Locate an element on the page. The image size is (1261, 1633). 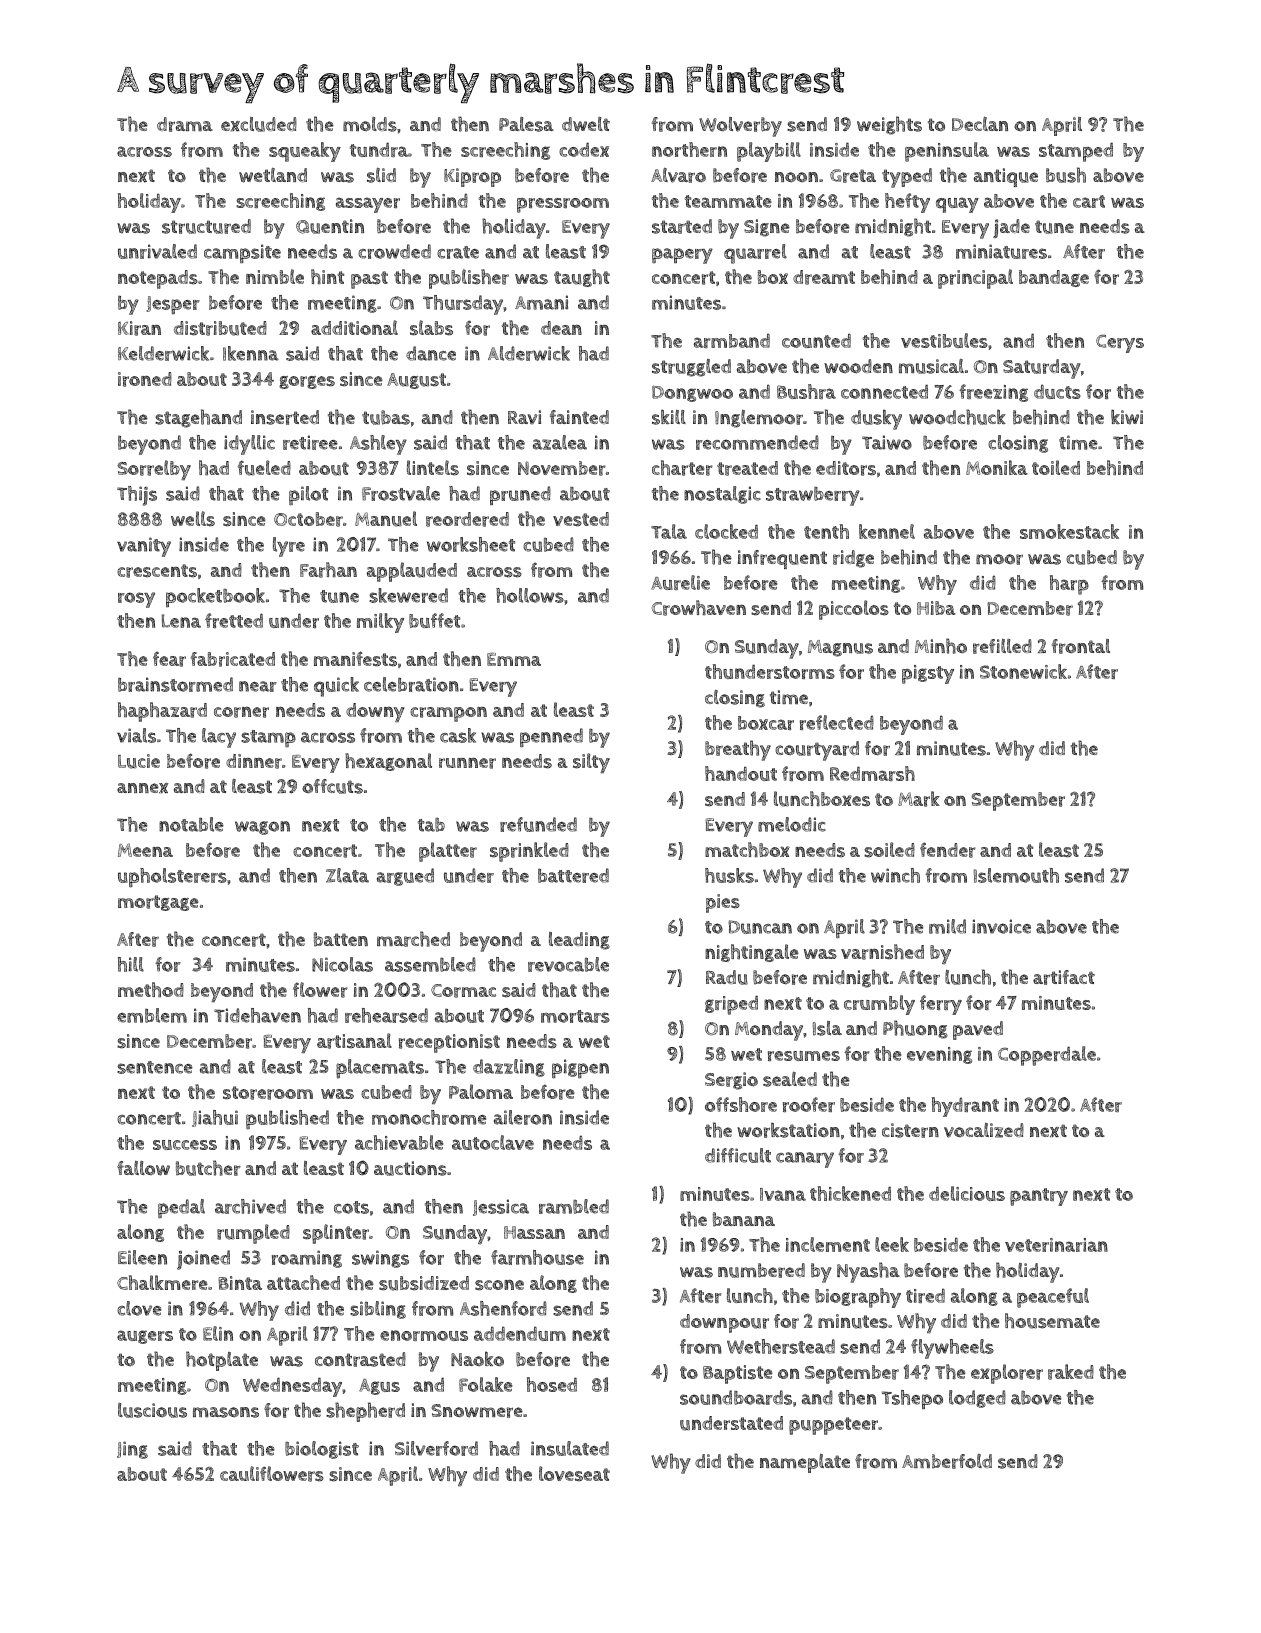
flywheels is located at coordinates (952, 1349).
